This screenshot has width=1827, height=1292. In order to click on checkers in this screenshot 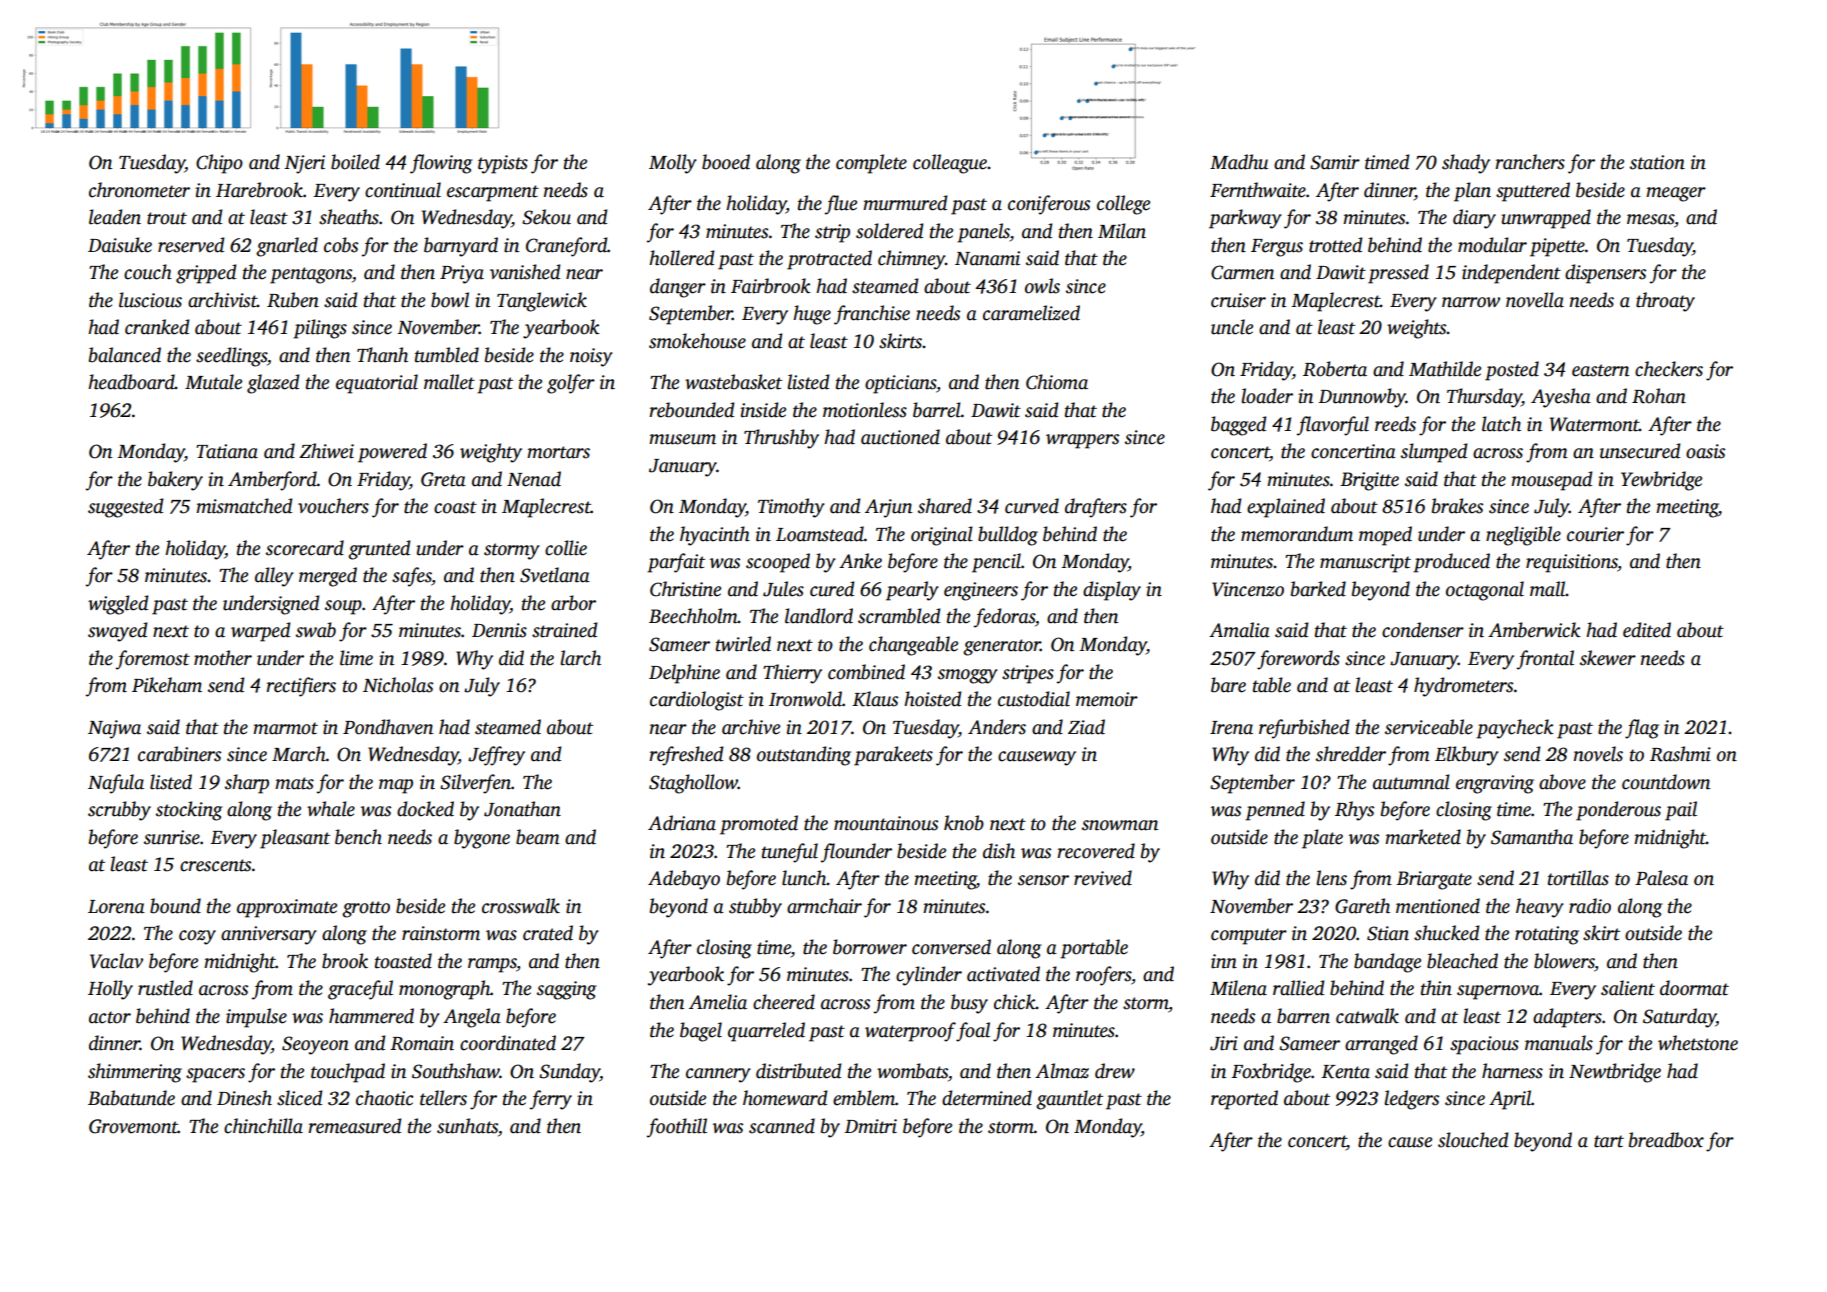, I will do `click(1669, 369)`.
